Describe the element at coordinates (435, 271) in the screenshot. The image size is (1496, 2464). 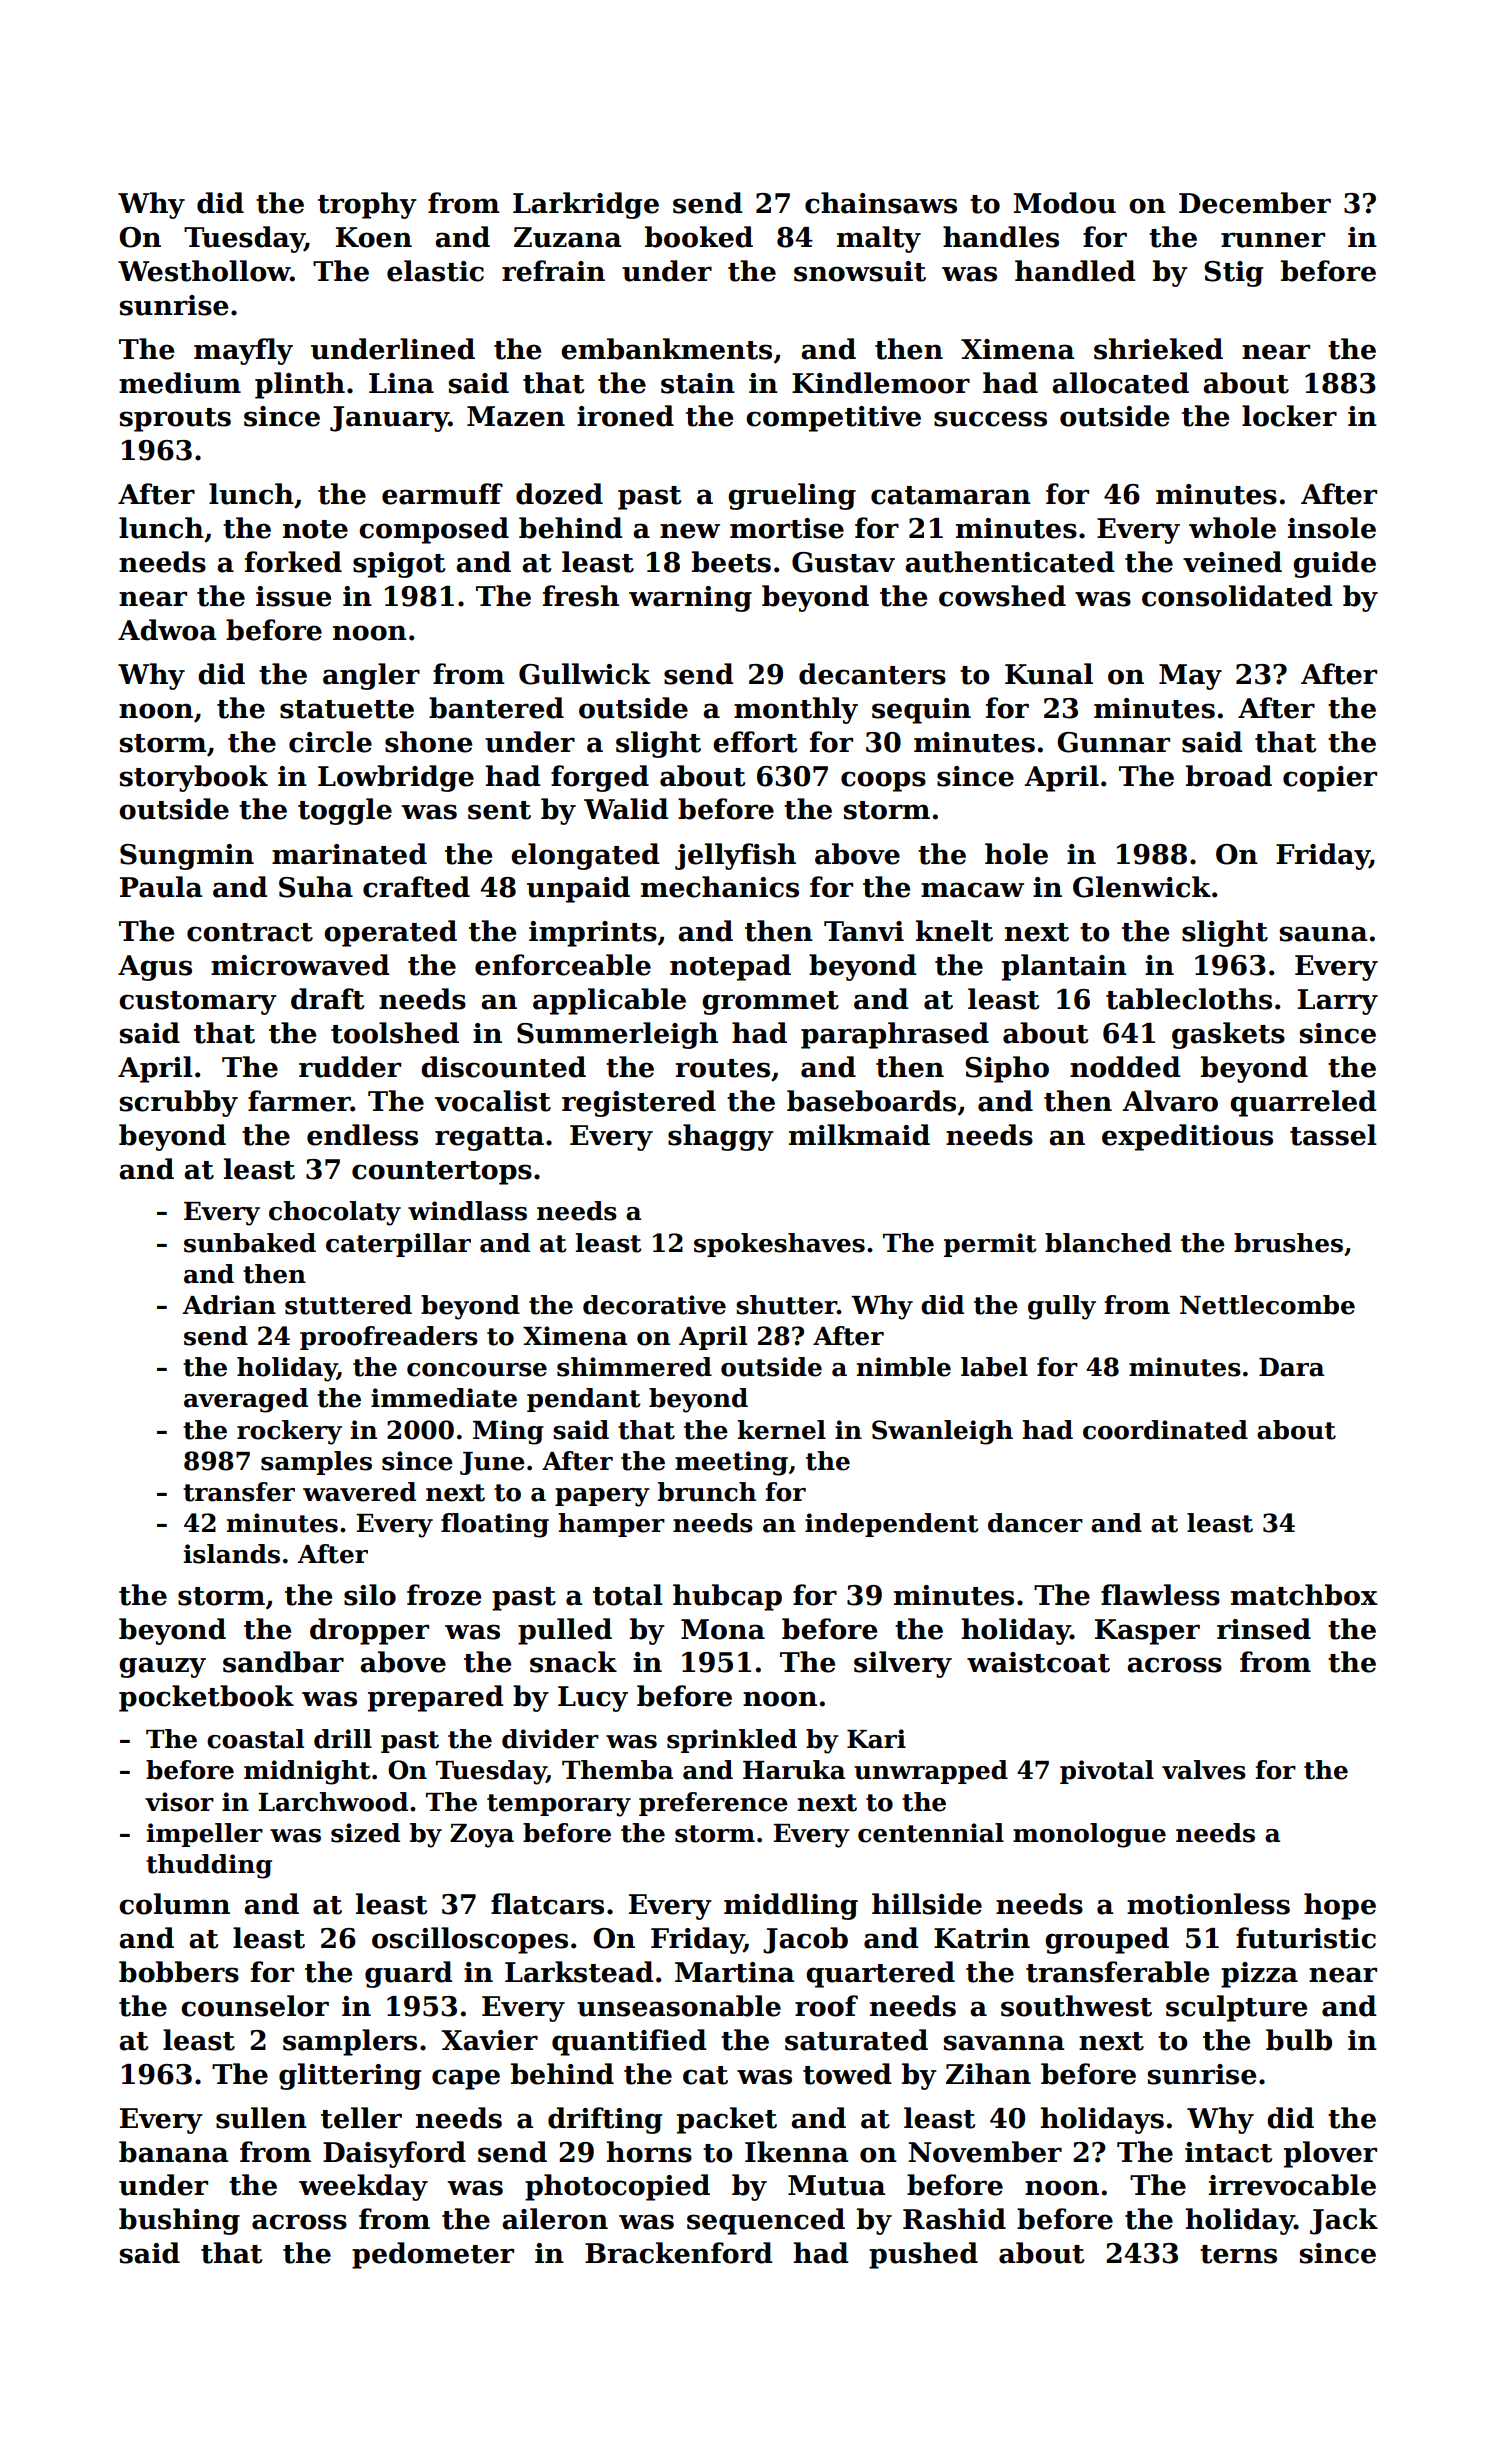
I see `elastic` at that location.
